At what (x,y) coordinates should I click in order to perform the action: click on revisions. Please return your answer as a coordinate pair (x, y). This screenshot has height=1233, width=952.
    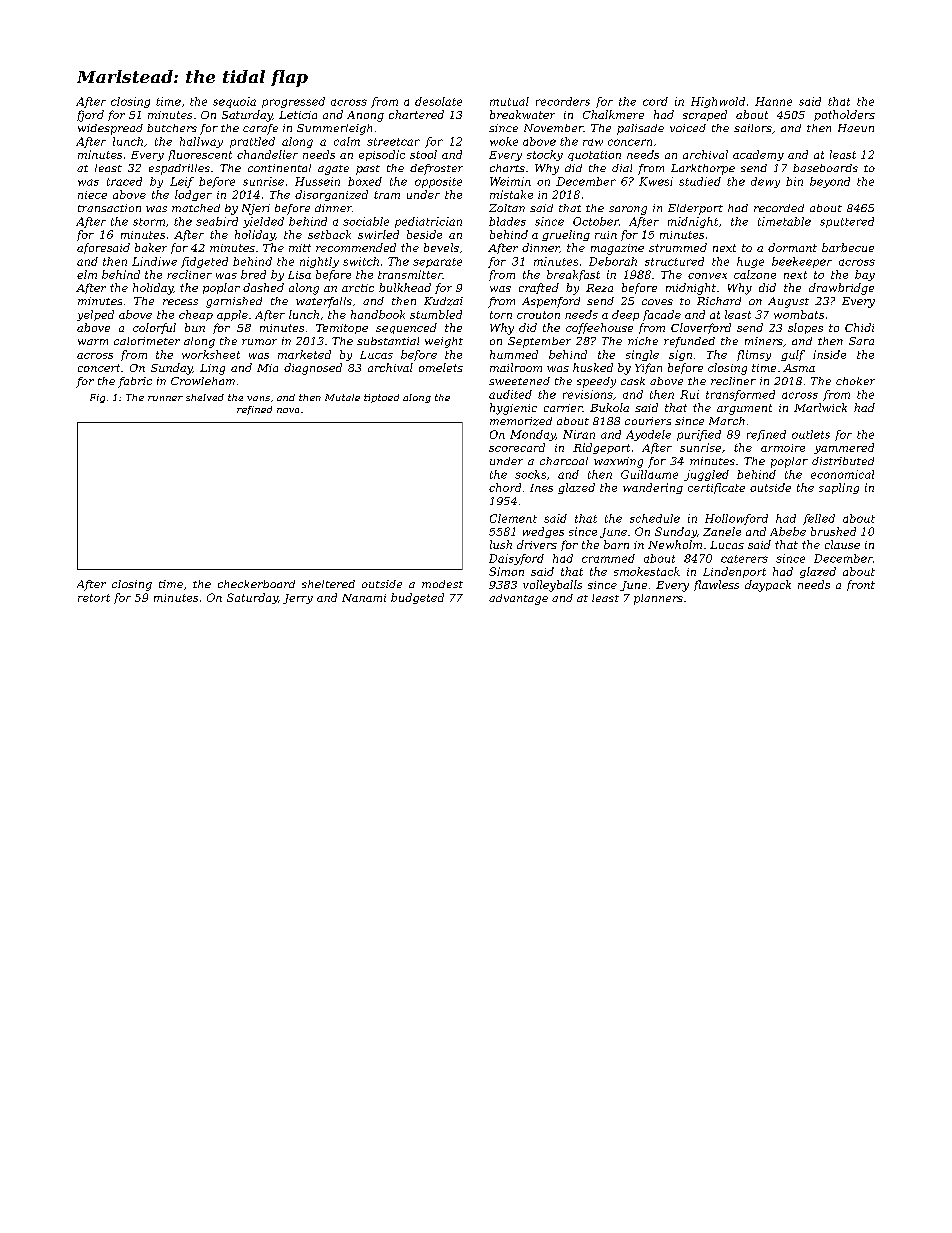
    Looking at the image, I should click on (588, 394).
